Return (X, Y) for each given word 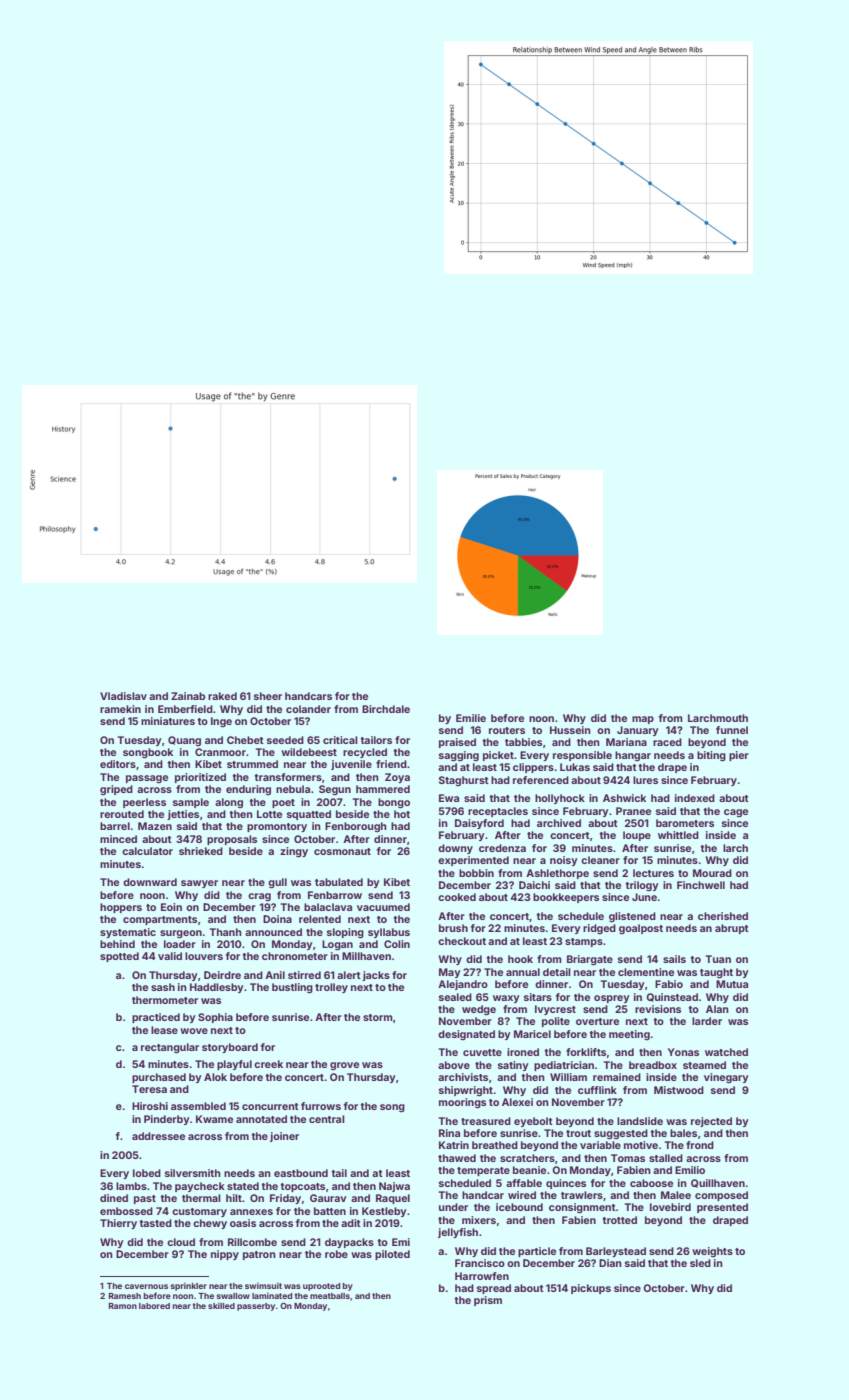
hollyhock (560, 799)
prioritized (200, 778)
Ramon (123, 1306)
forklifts (586, 1052)
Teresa (149, 1089)
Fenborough (356, 827)
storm (378, 1017)
